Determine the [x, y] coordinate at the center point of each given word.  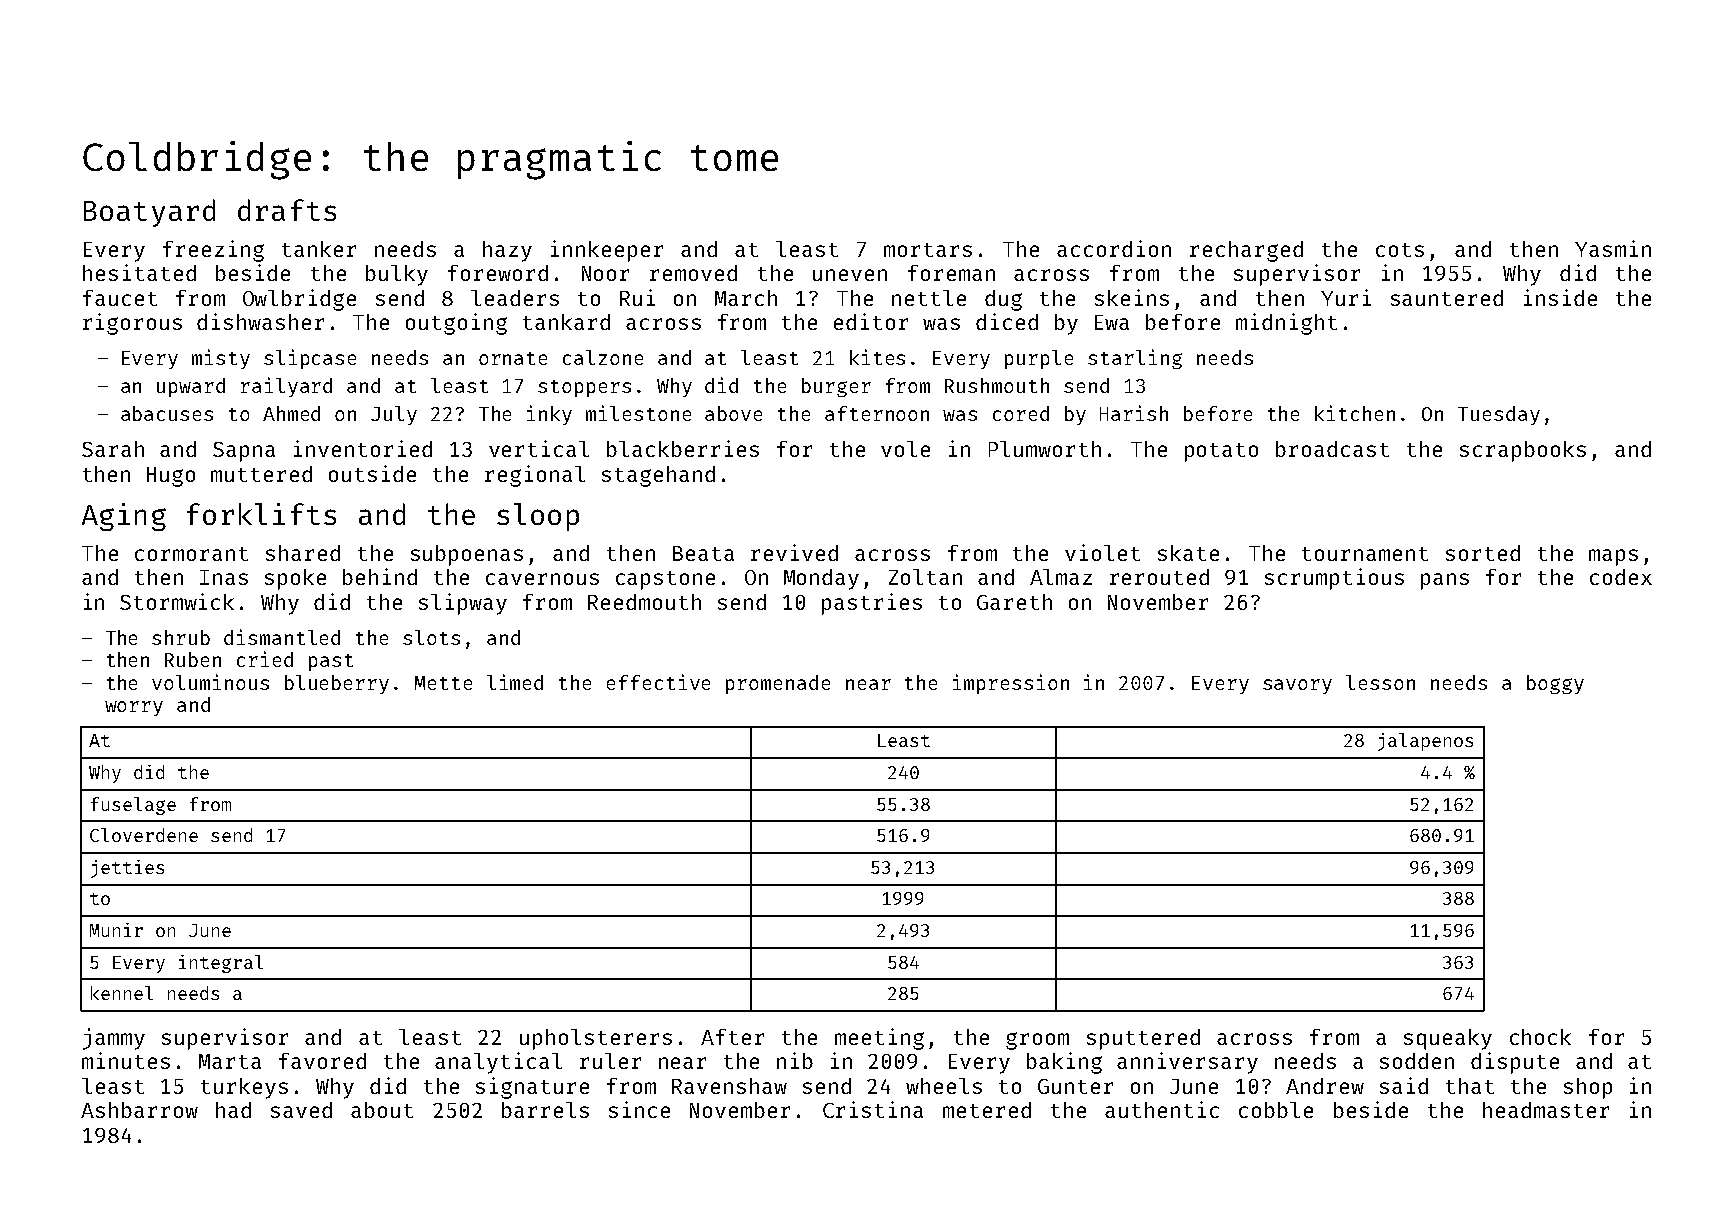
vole [905, 449]
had [233, 1110]
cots [1400, 250]
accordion [1114, 248]
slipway [463, 604]
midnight [1286, 324]
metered [987, 1110]
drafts [287, 210]
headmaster [1546, 1110]
